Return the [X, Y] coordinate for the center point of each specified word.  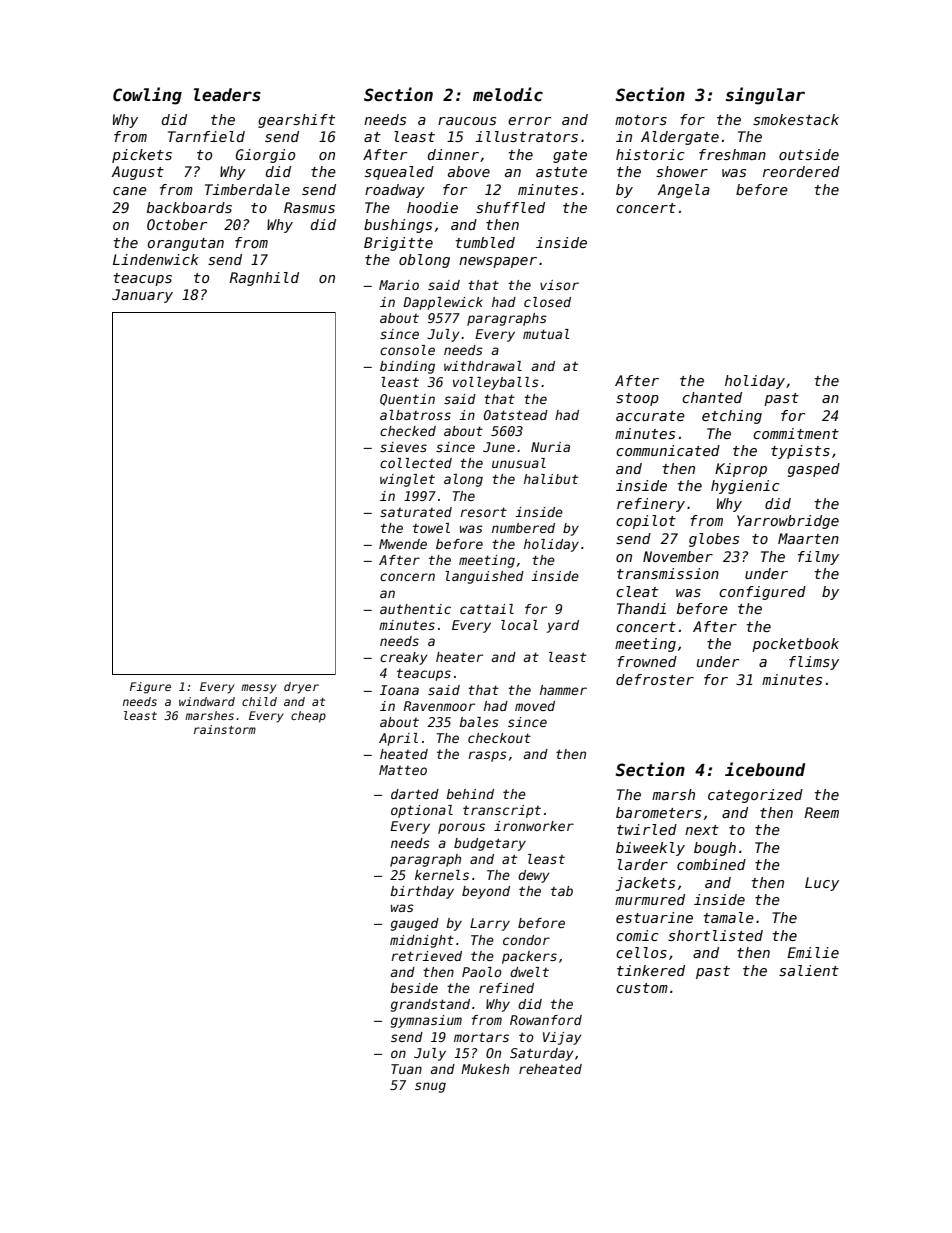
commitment [796, 433]
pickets [142, 156]
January [142, 296]
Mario [399, 285]
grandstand [430, 1005]
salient [809, 970]
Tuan [406, 1069]
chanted [712, 397]
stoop [637, 399]
